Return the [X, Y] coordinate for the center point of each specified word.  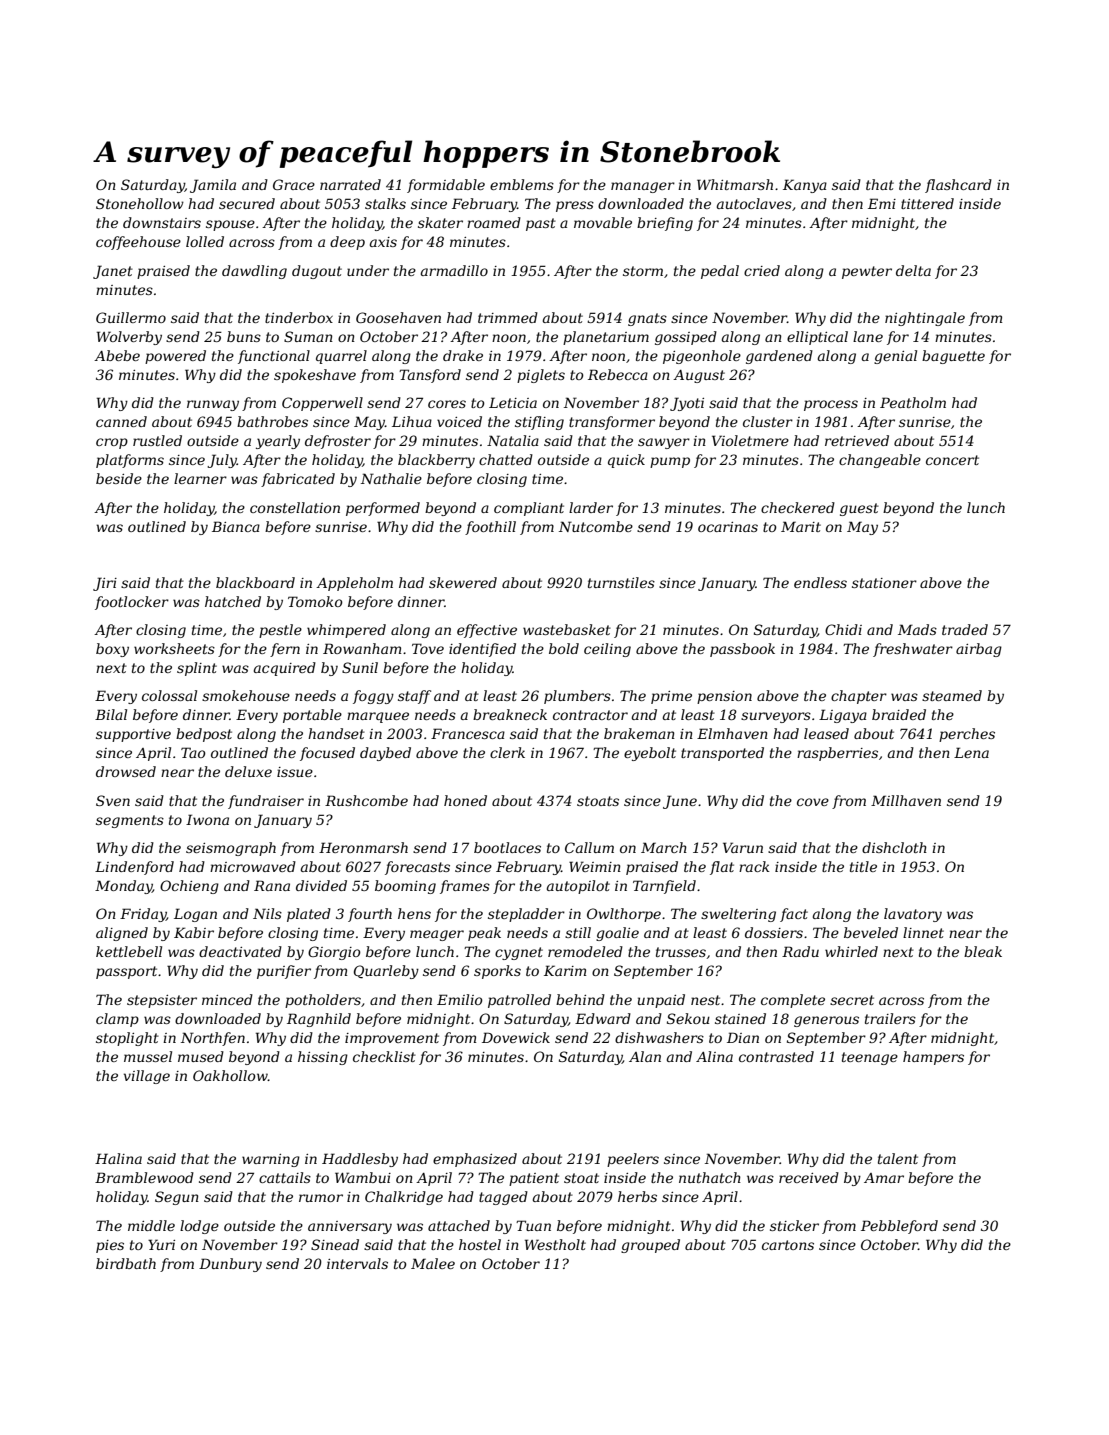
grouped [650, 1246]
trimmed [508, 317]
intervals [357, 1263]
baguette [953, 357]
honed [465, 800]
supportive [133, 735]
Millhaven [906, 800]
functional [274, 357]
